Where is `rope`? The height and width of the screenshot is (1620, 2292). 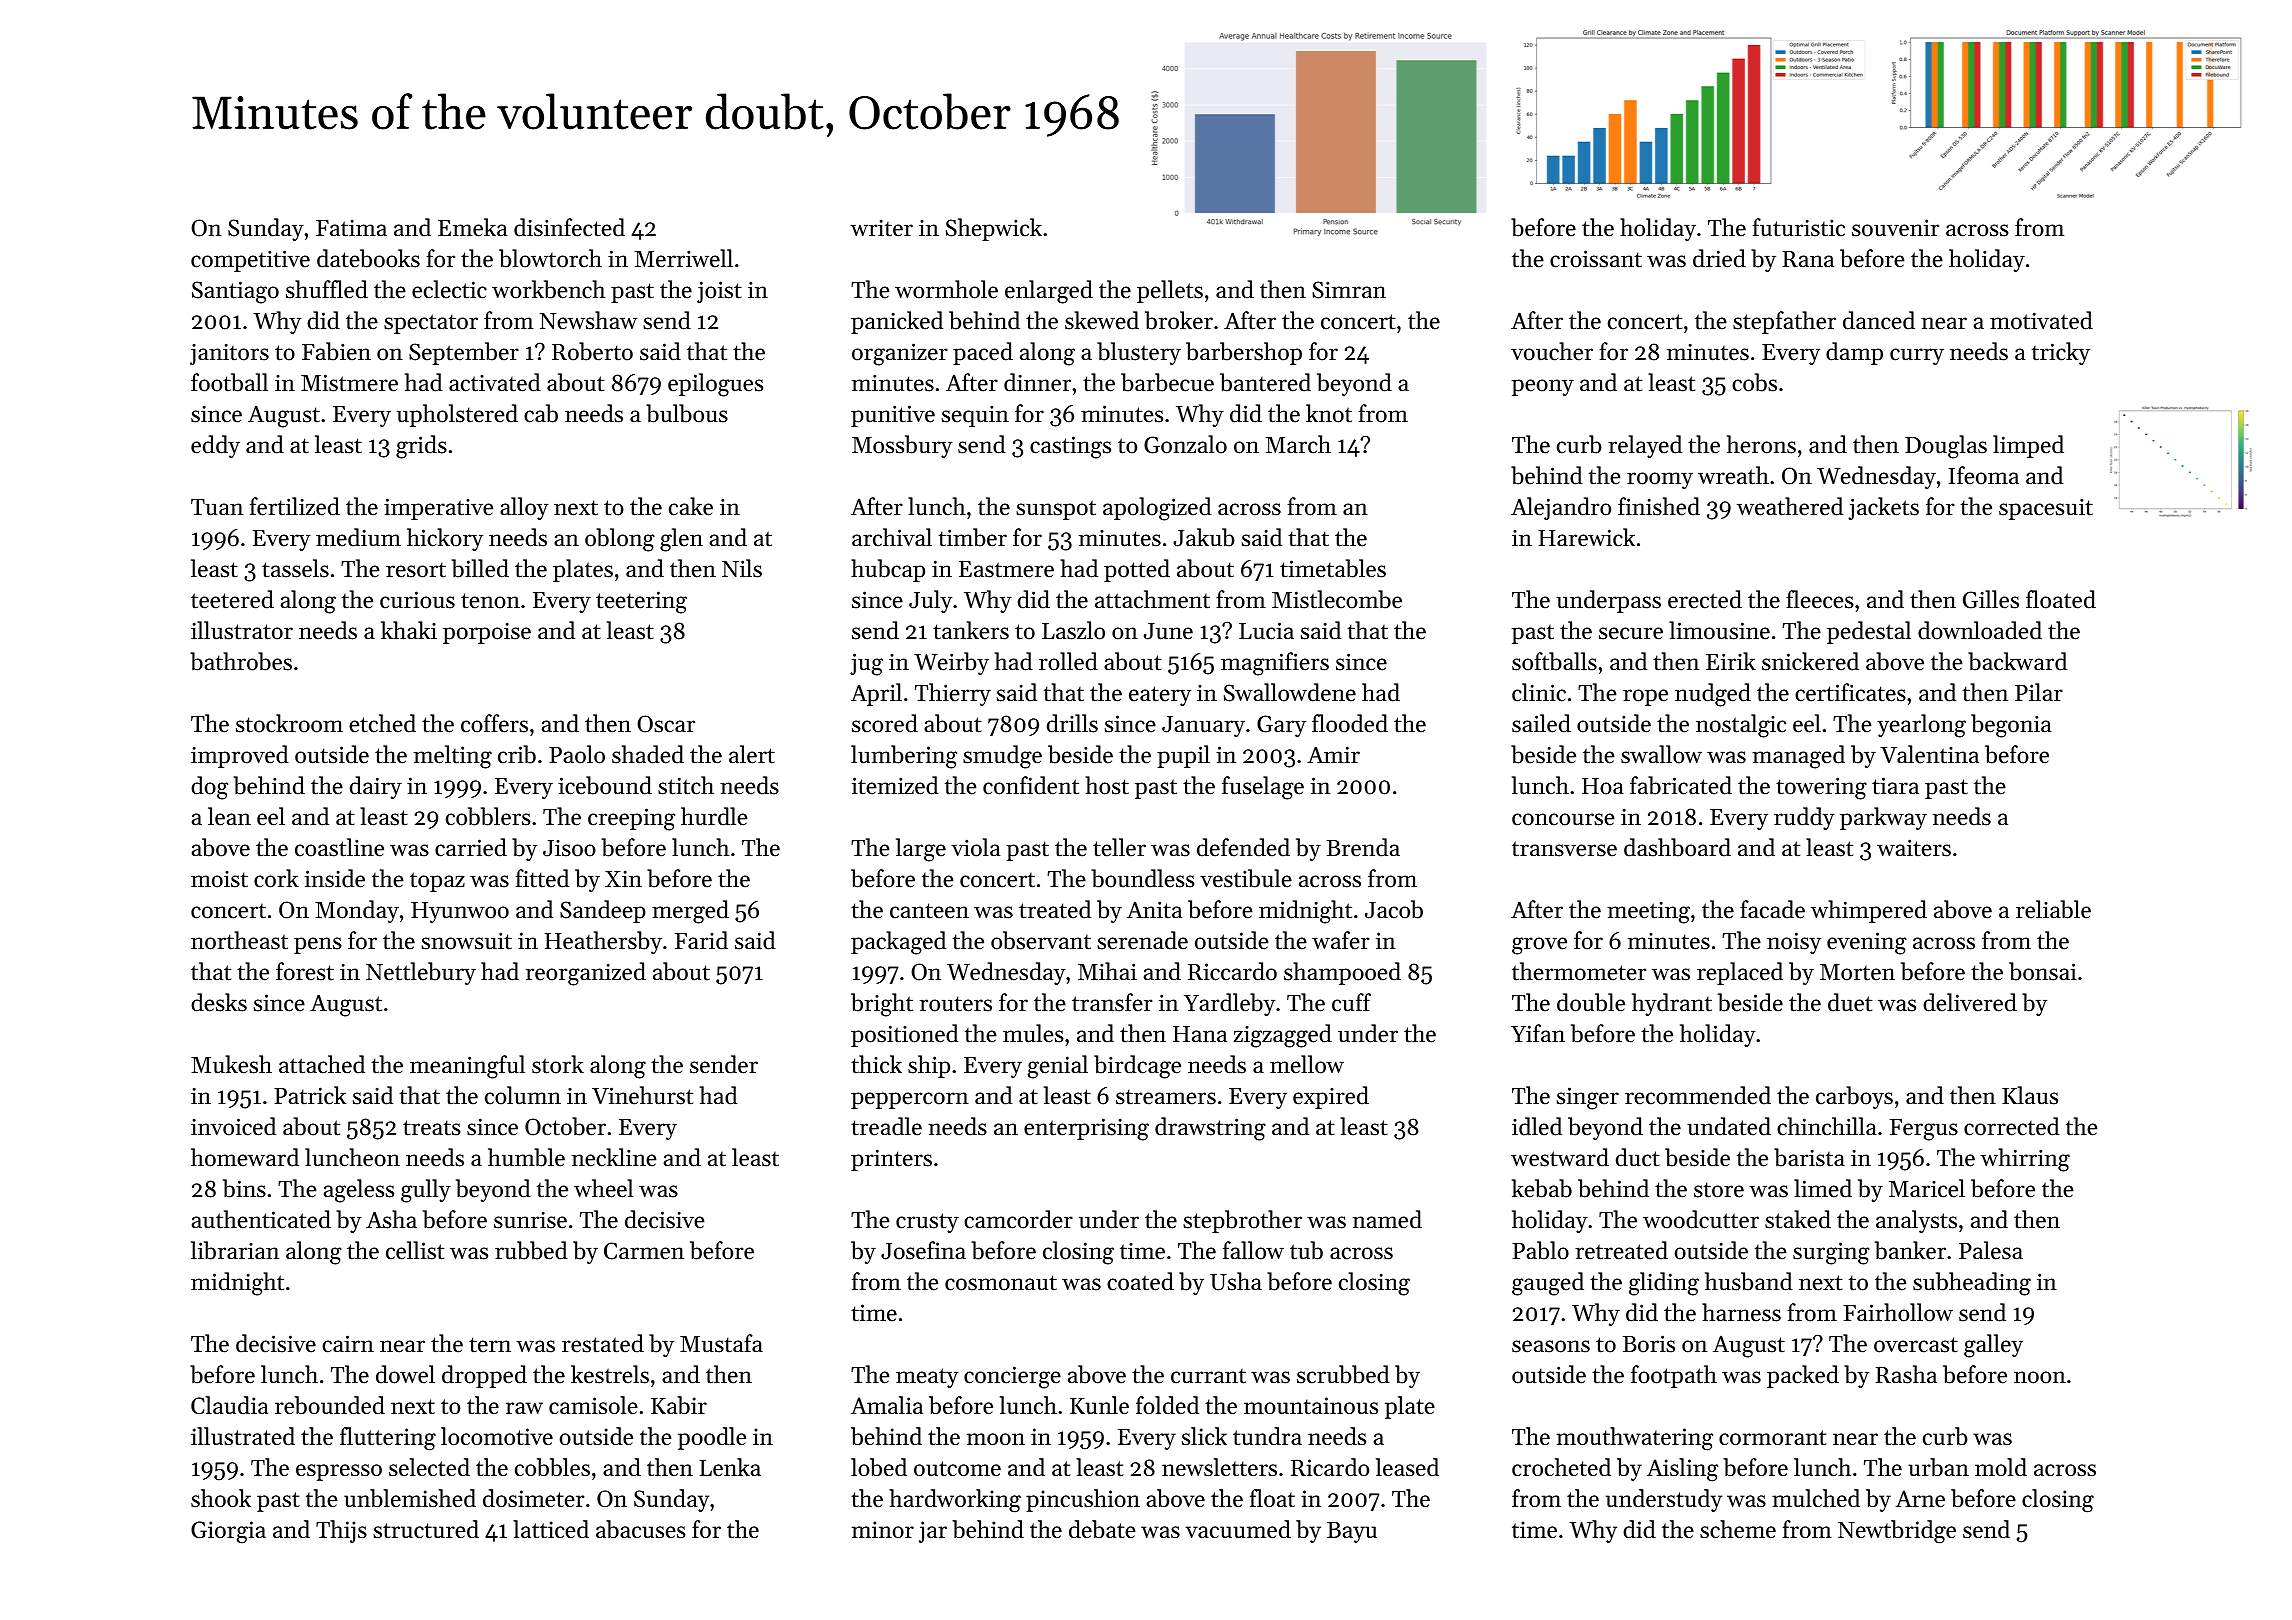 rope is located at coordinates (1645, 697).
